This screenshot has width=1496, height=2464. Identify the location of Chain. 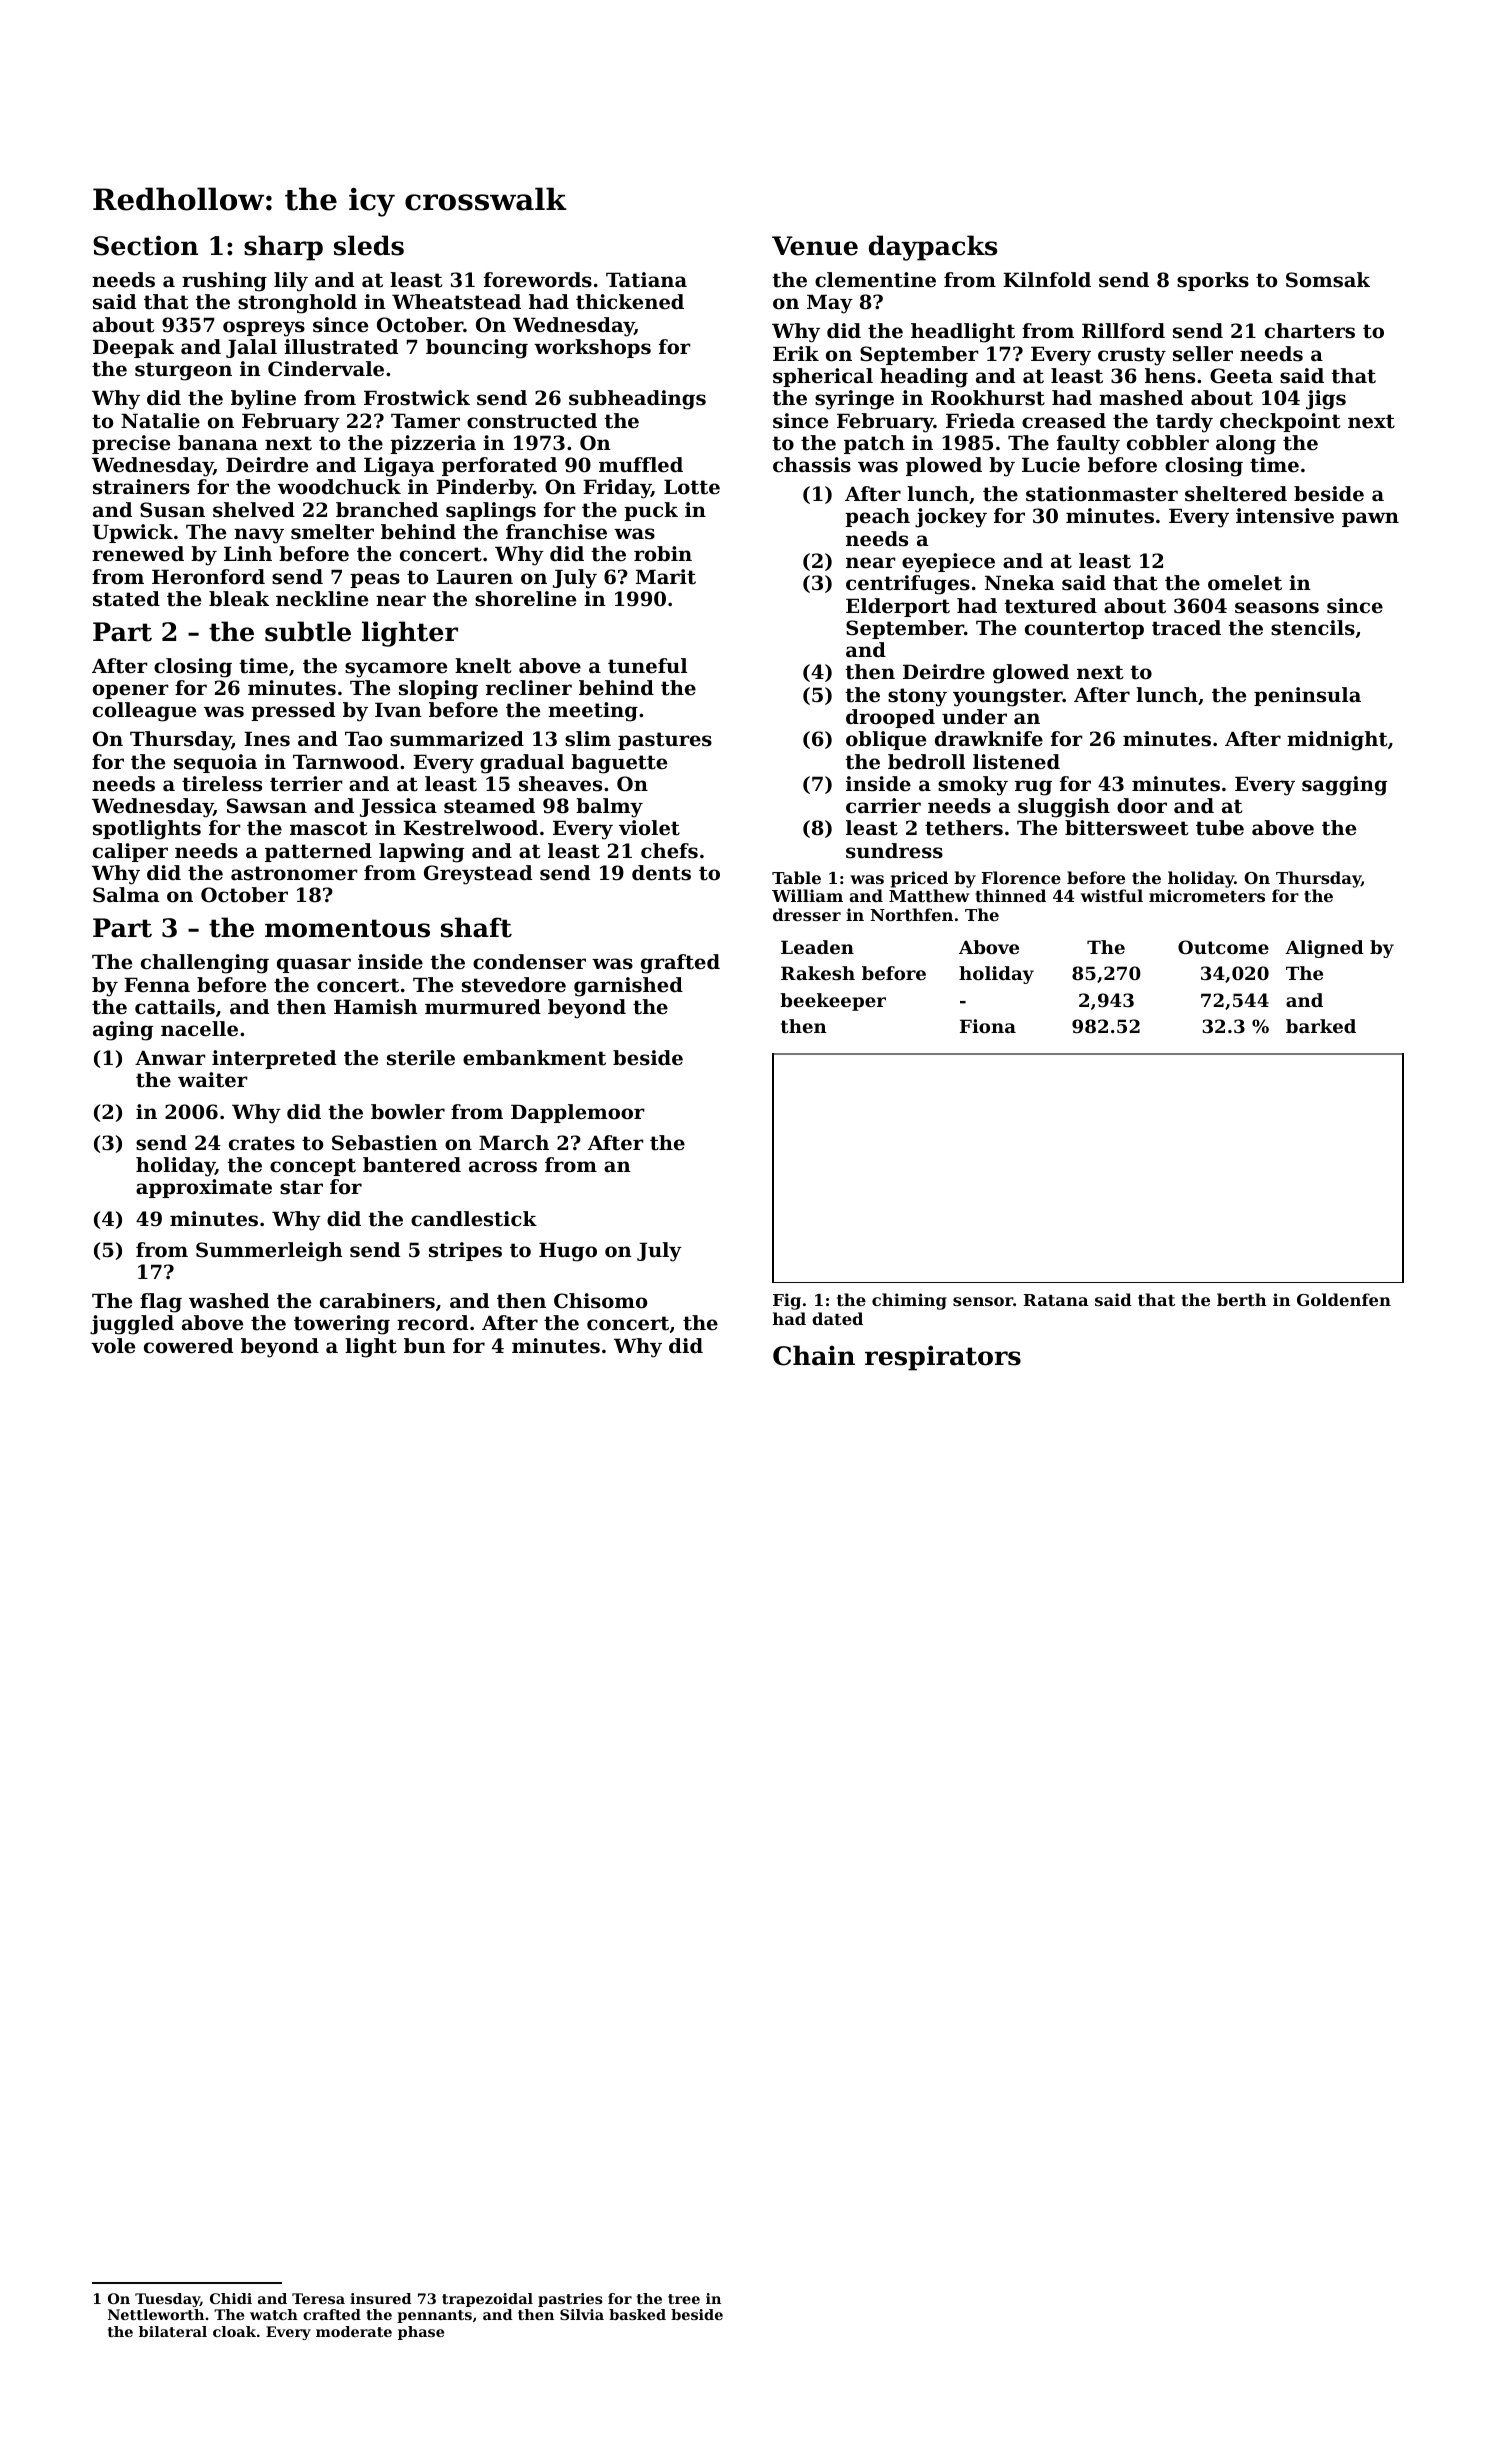
(814, 1355).
